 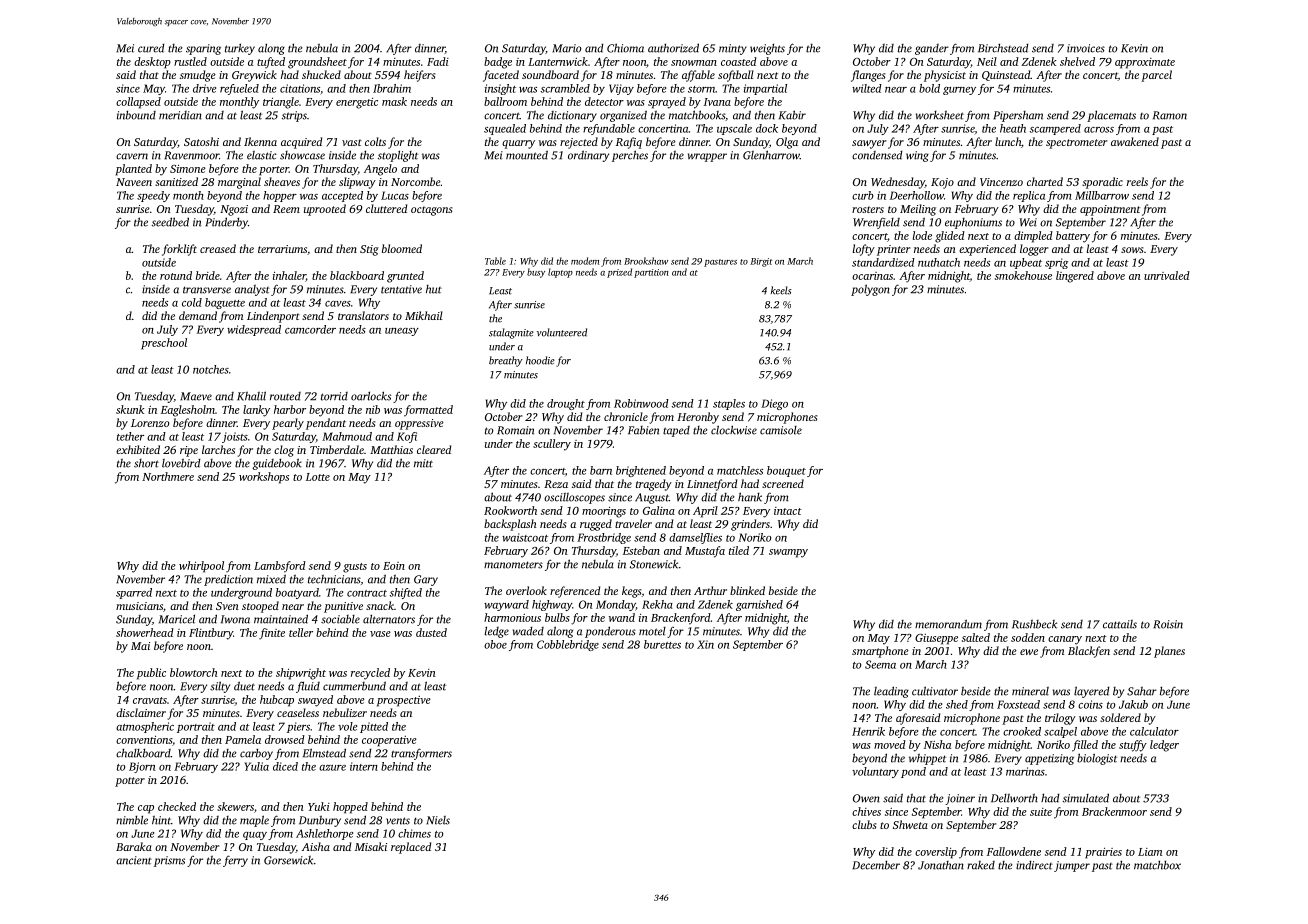 I want to click on ancient, so click(x=134, y=860).
